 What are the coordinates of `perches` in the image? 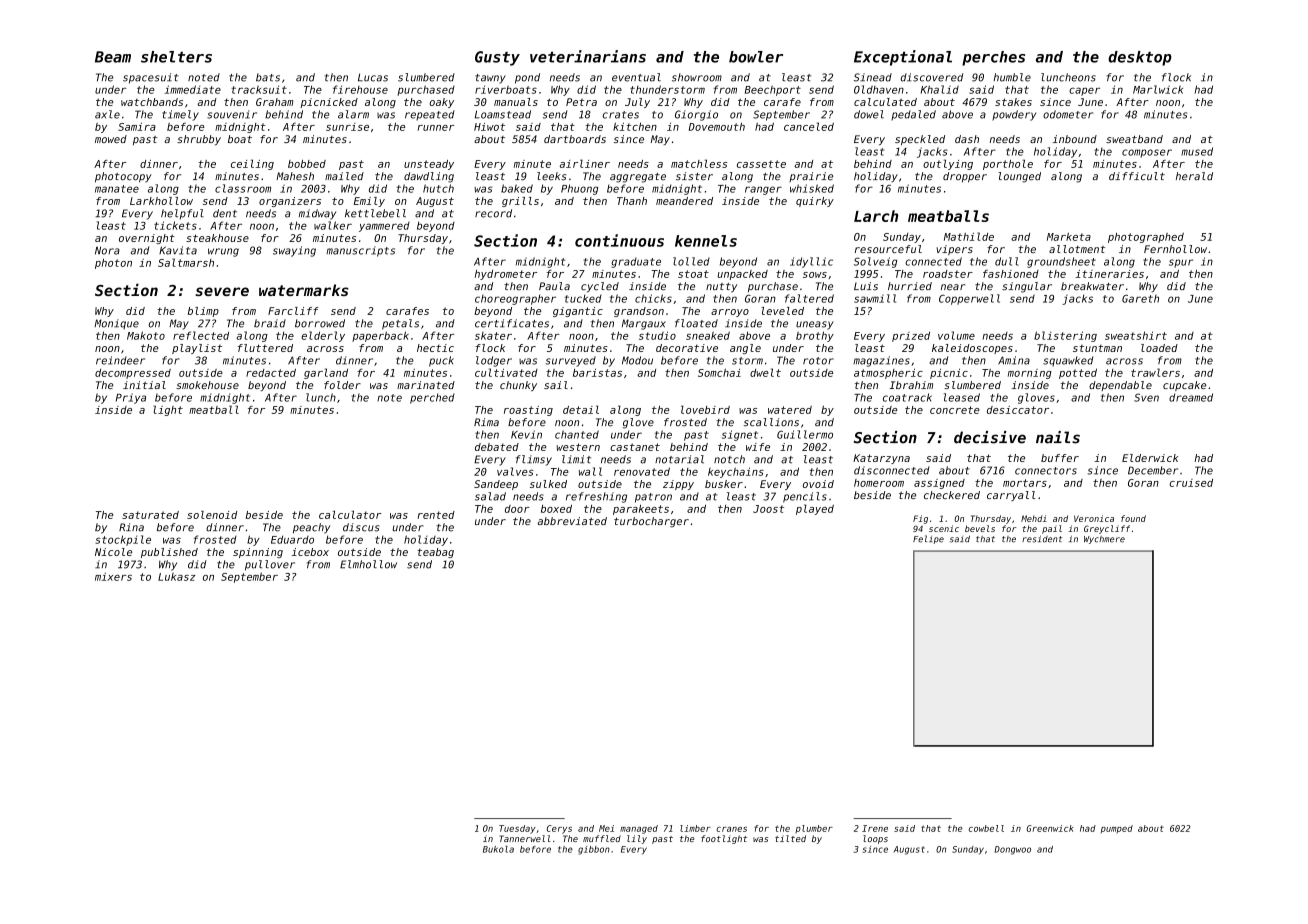 It's located at (993, 58).
